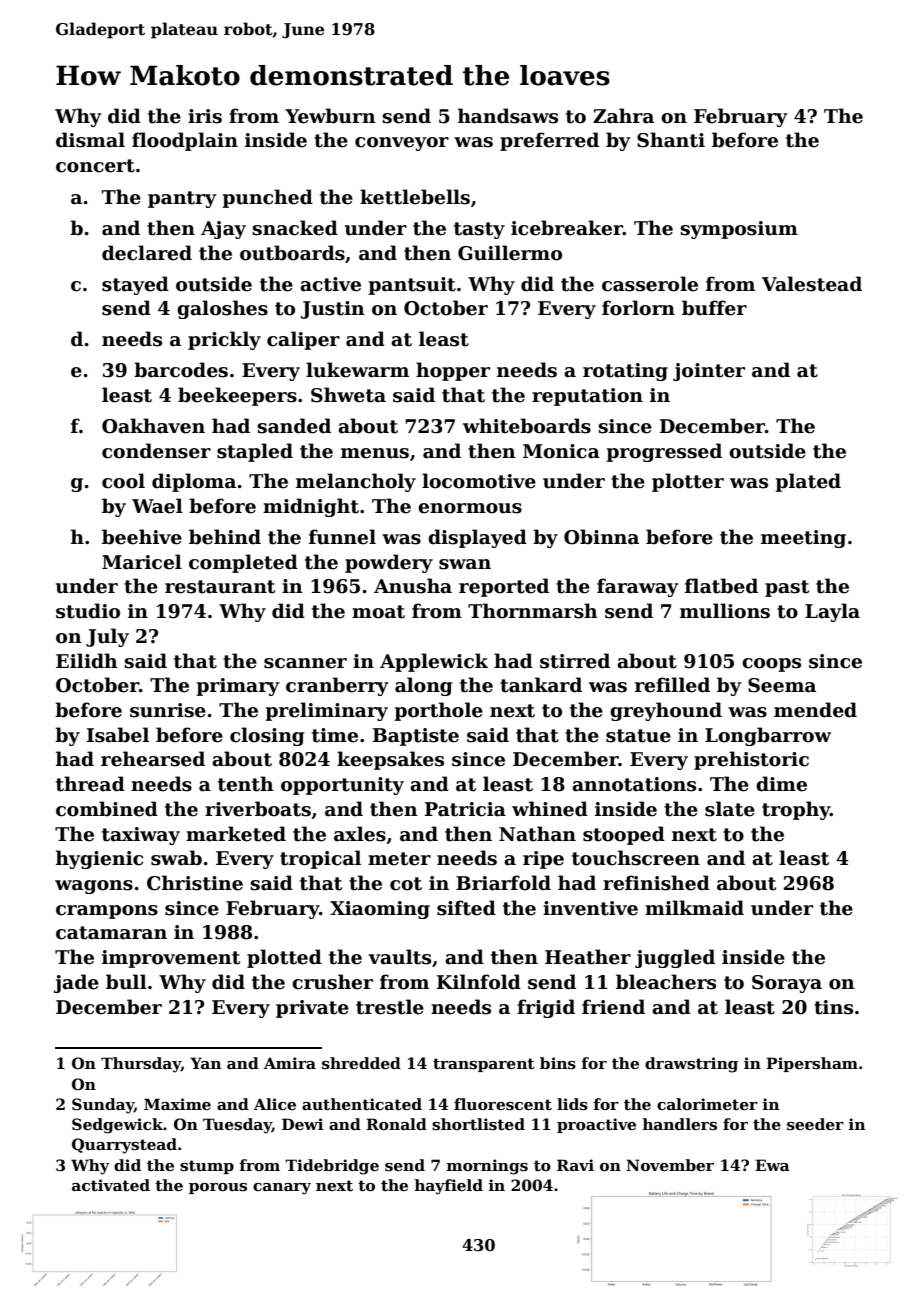 This screenshot has width=924, height=1311. I want to click on Valestead, so click(812, 284).
